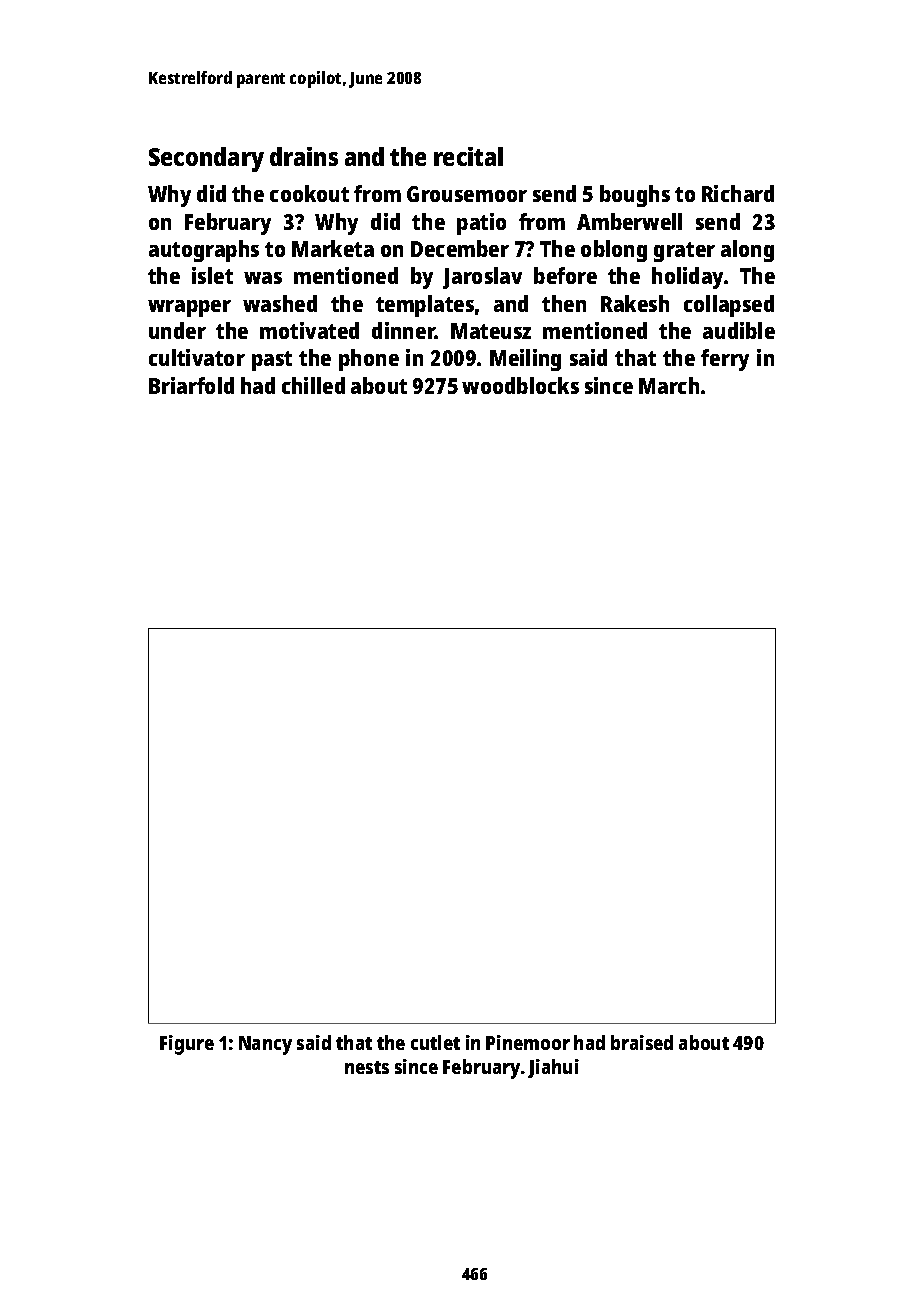 The height and width of the page is (1311, 924). Describe the element at coordinates (739, 330) in the page. I see `audible` at that location.
